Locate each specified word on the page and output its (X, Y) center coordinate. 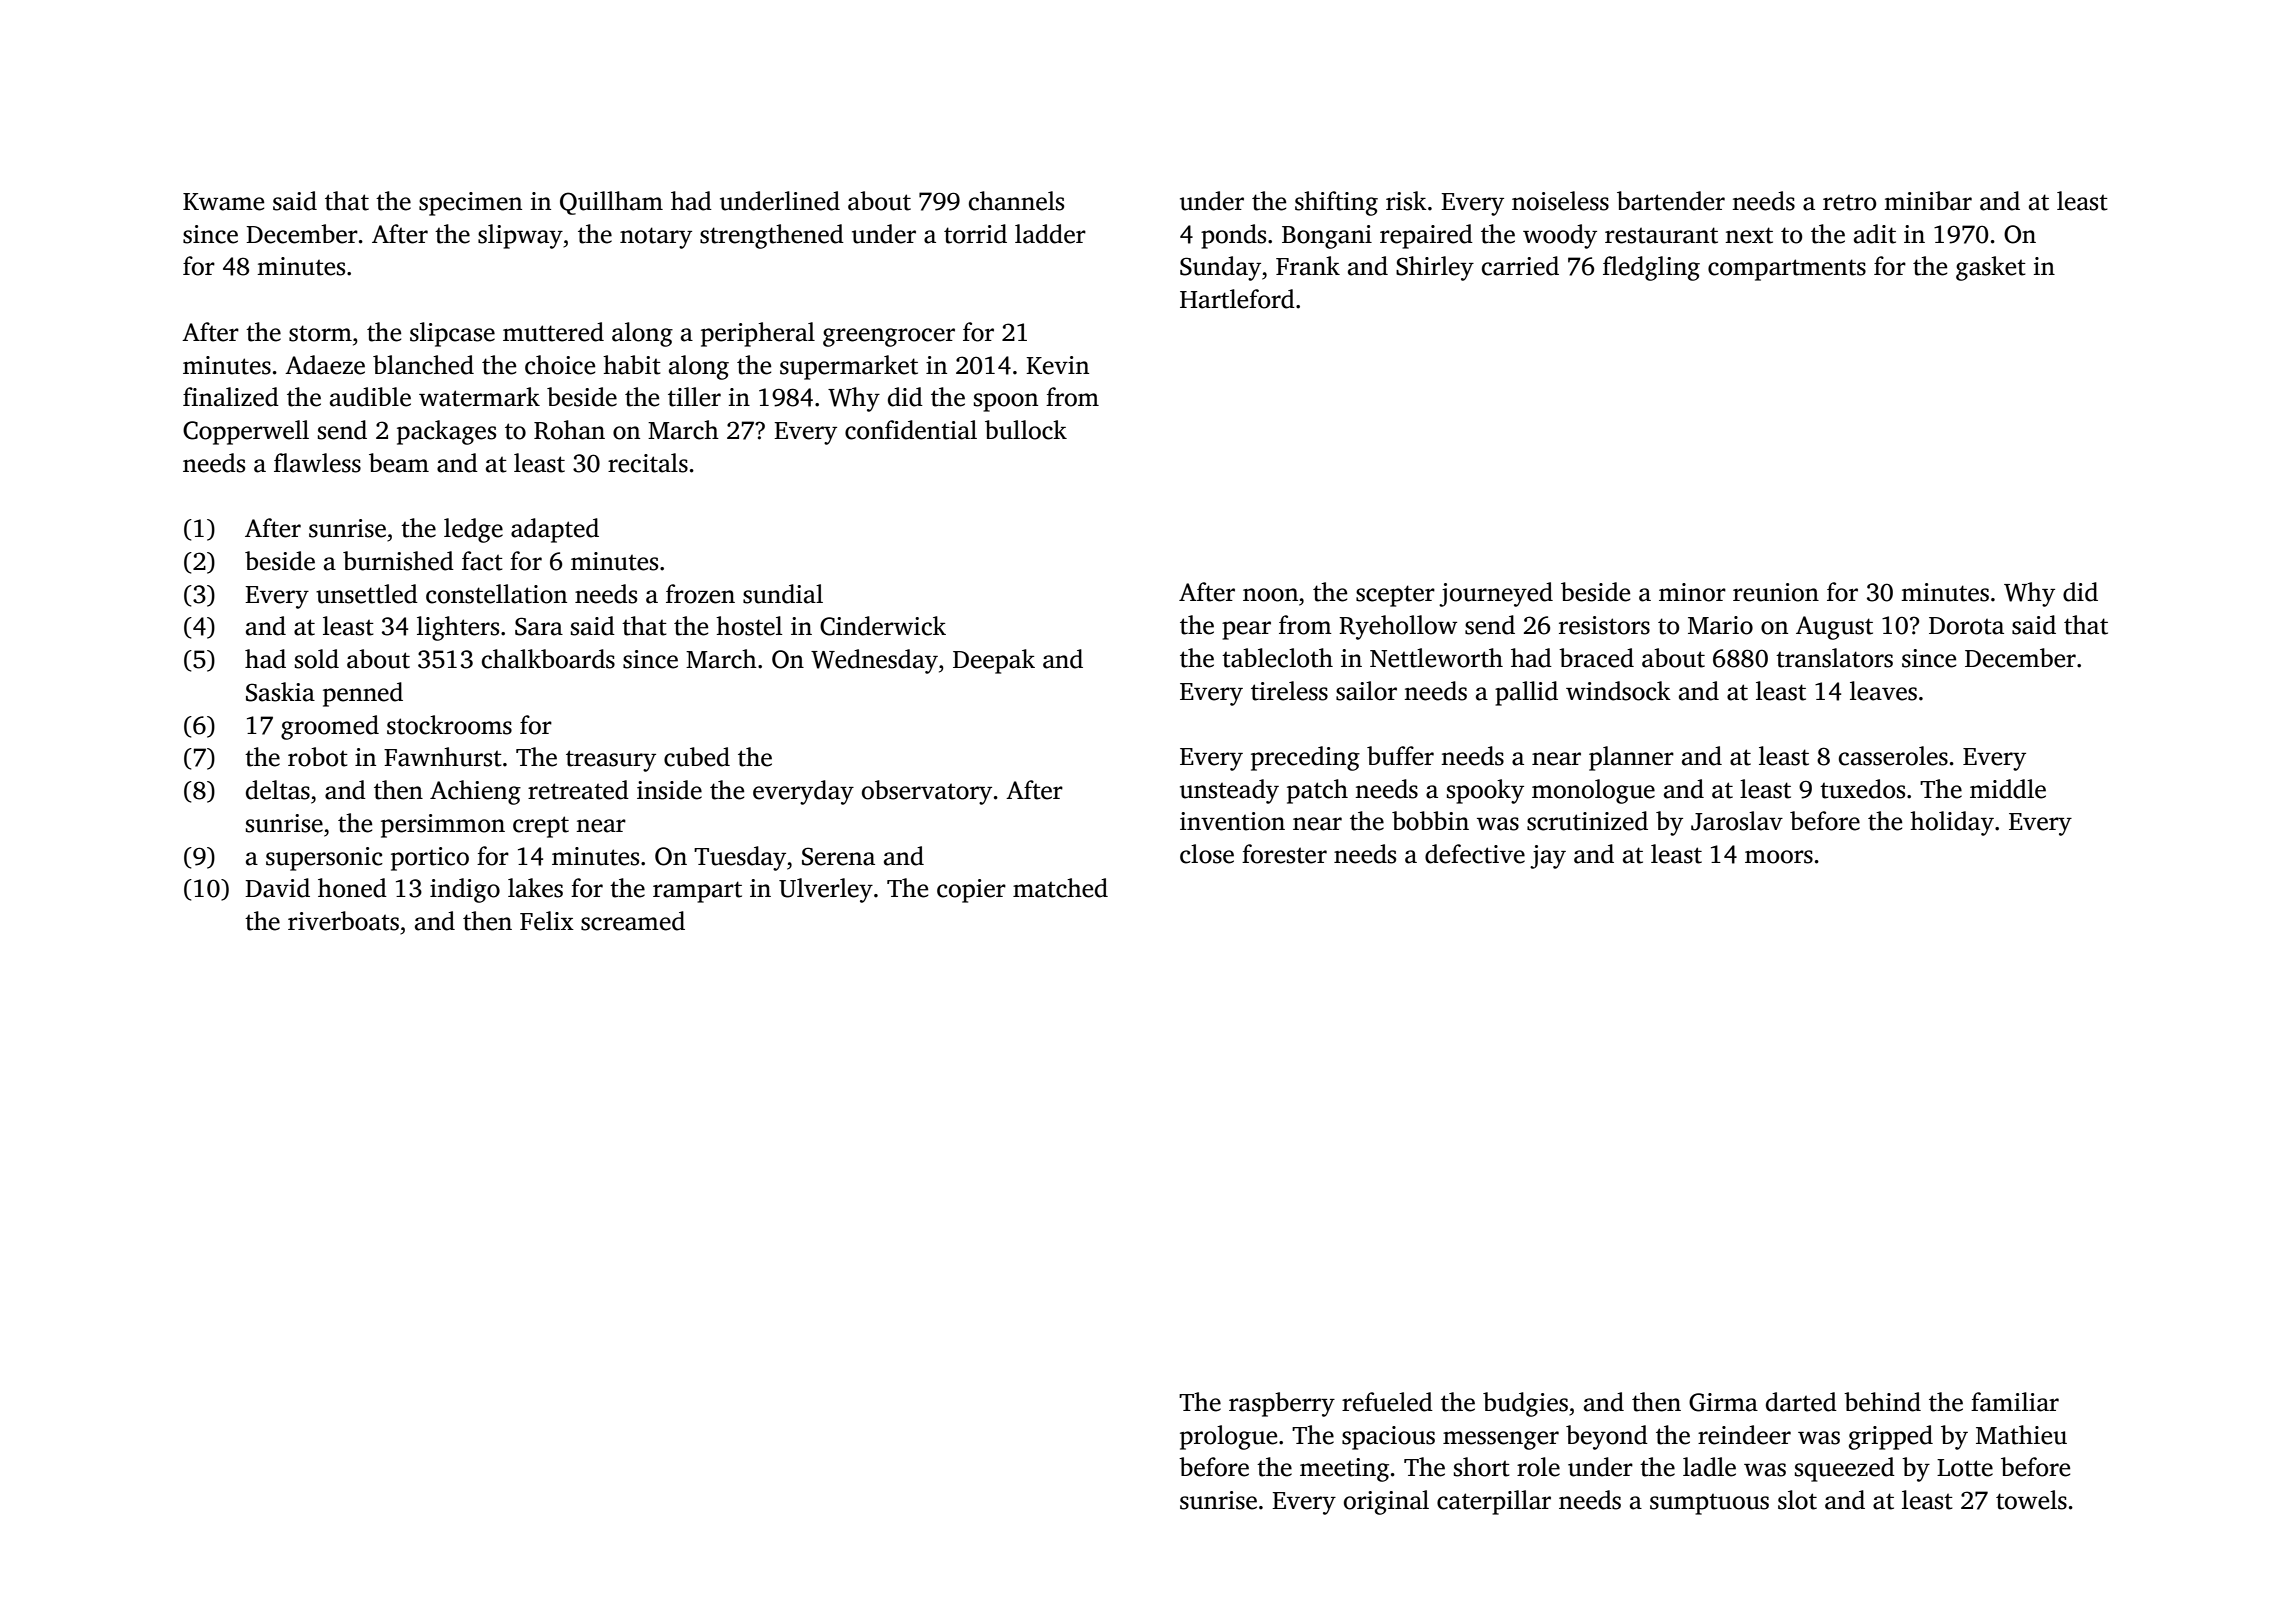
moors (1779, 857)
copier (971, 891)
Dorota (1966, 626)
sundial (783, 594)
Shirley (1435, 268)
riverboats (343, 921)
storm (320, 333)
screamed (633, 921)
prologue (1228, 1437)
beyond (1607, 1437)
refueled (1387, 1402)
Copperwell (246, 432)
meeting (1344, 1470)
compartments (1787, 270)
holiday (1952, 823)
